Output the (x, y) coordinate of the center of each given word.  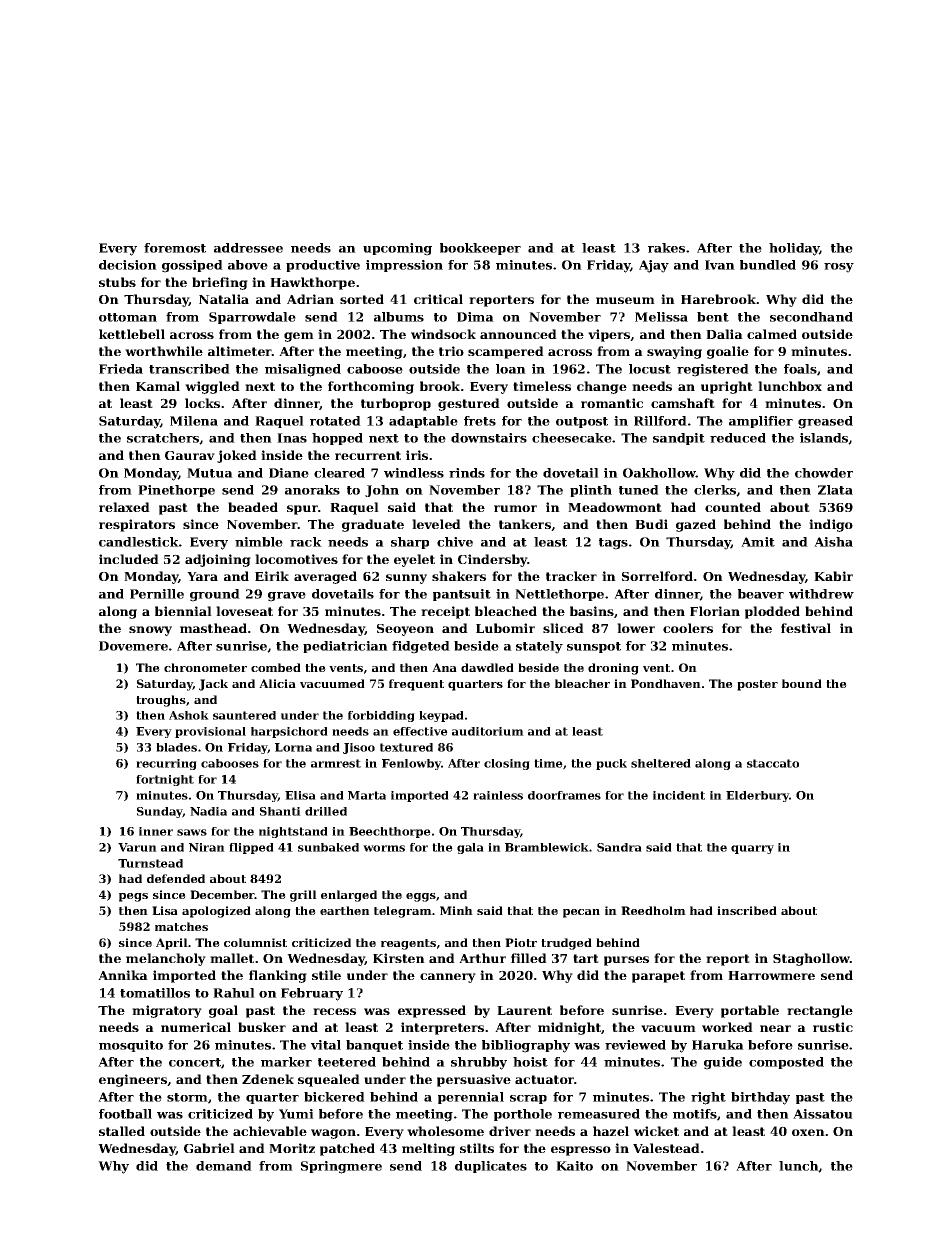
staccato (773, 763)
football (125, 1114)
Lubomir (505, 628)
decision (128, 265)
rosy (839, 268)
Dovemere (133, 646)
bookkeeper (480, 249)
